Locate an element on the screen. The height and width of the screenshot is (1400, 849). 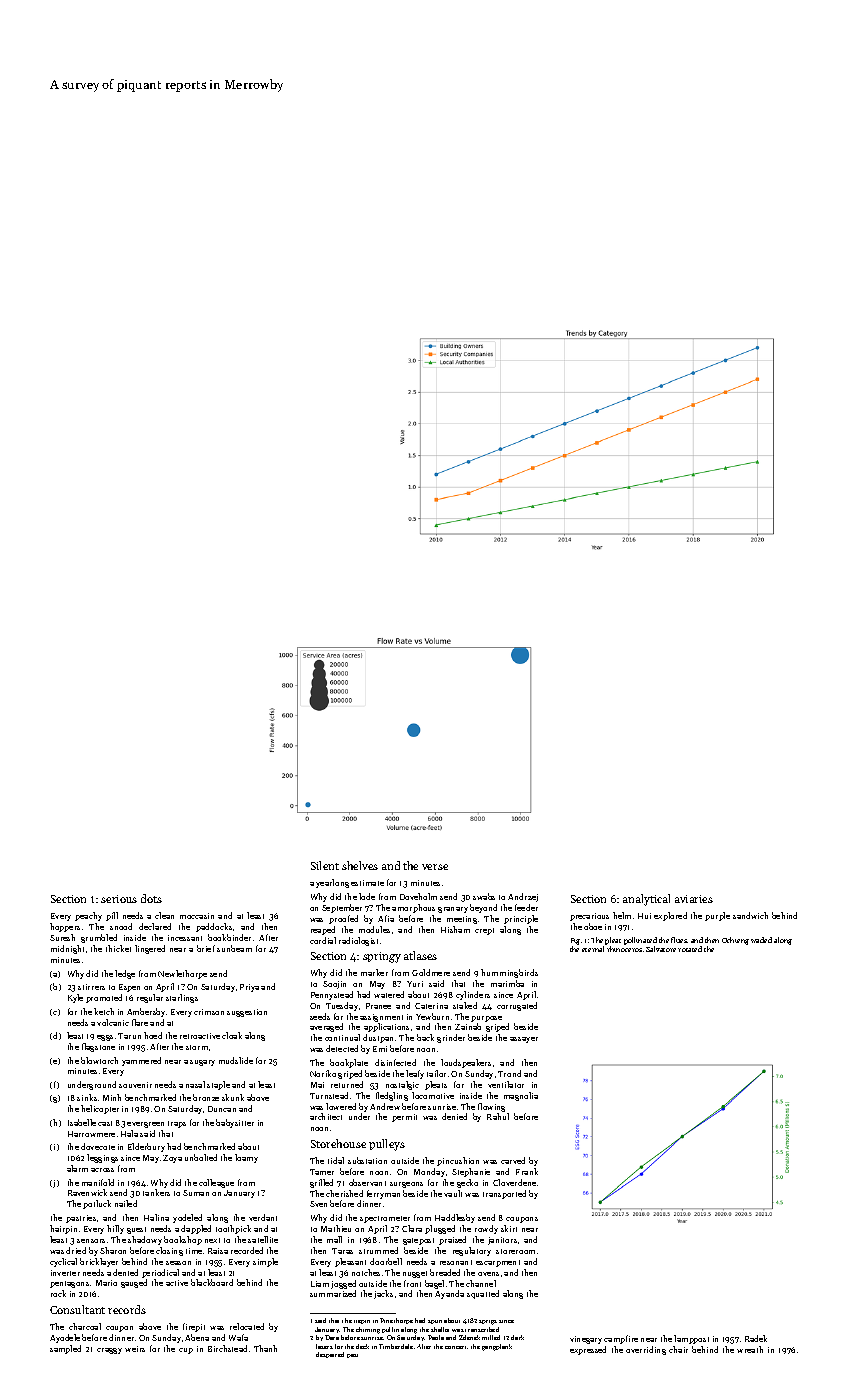
shelves is located at coordinates (360, 865).
